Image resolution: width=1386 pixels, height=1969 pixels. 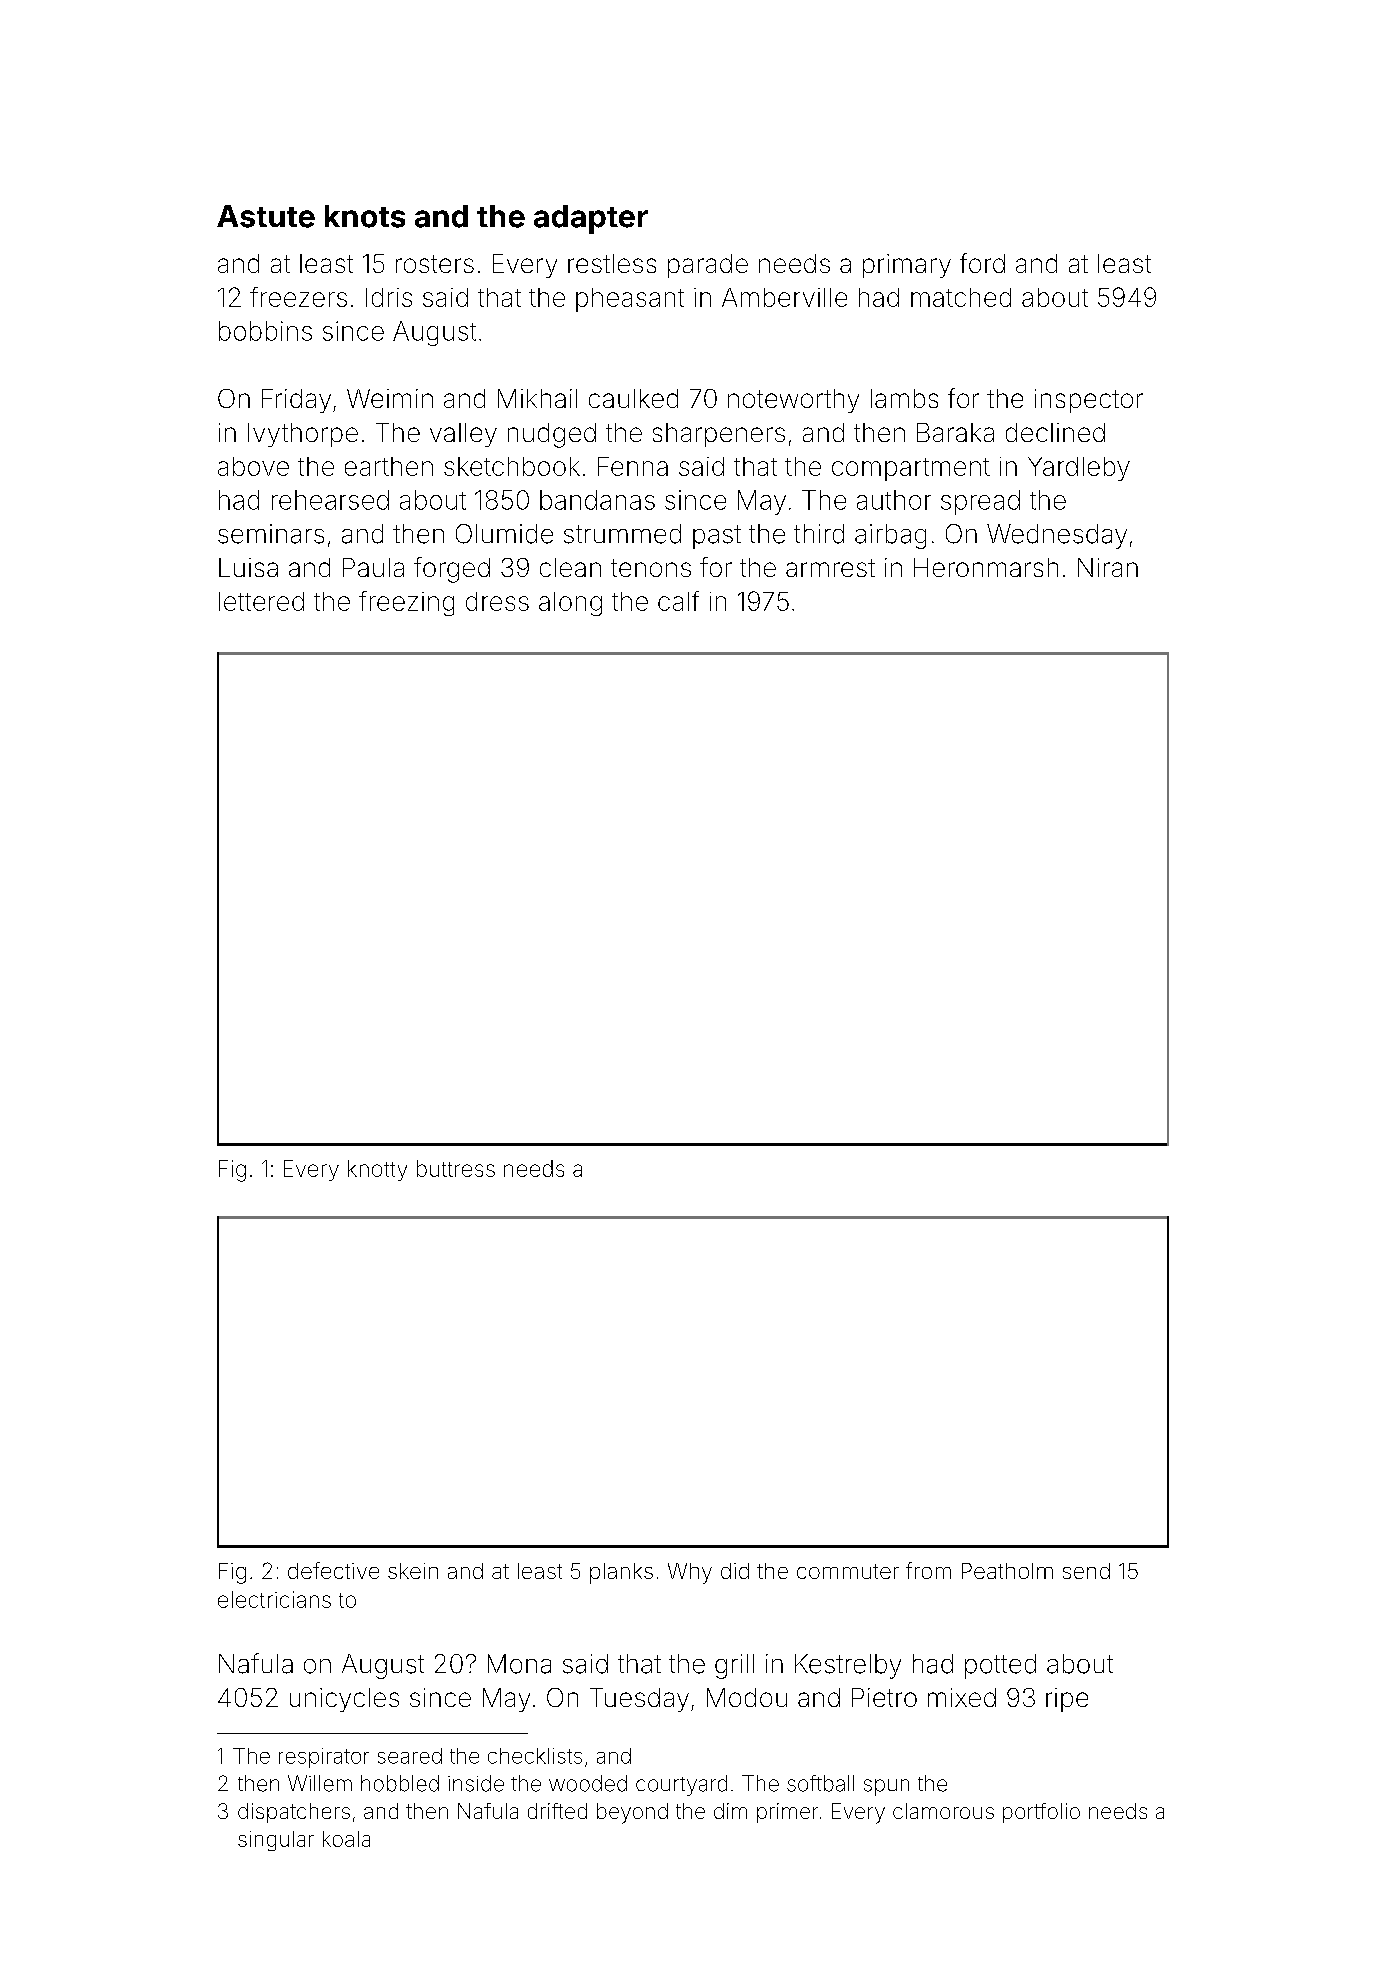 What do you see at coordinates (333, 1570) in the screenshot?
I see `defective` at bounding box center [333, 1570].
